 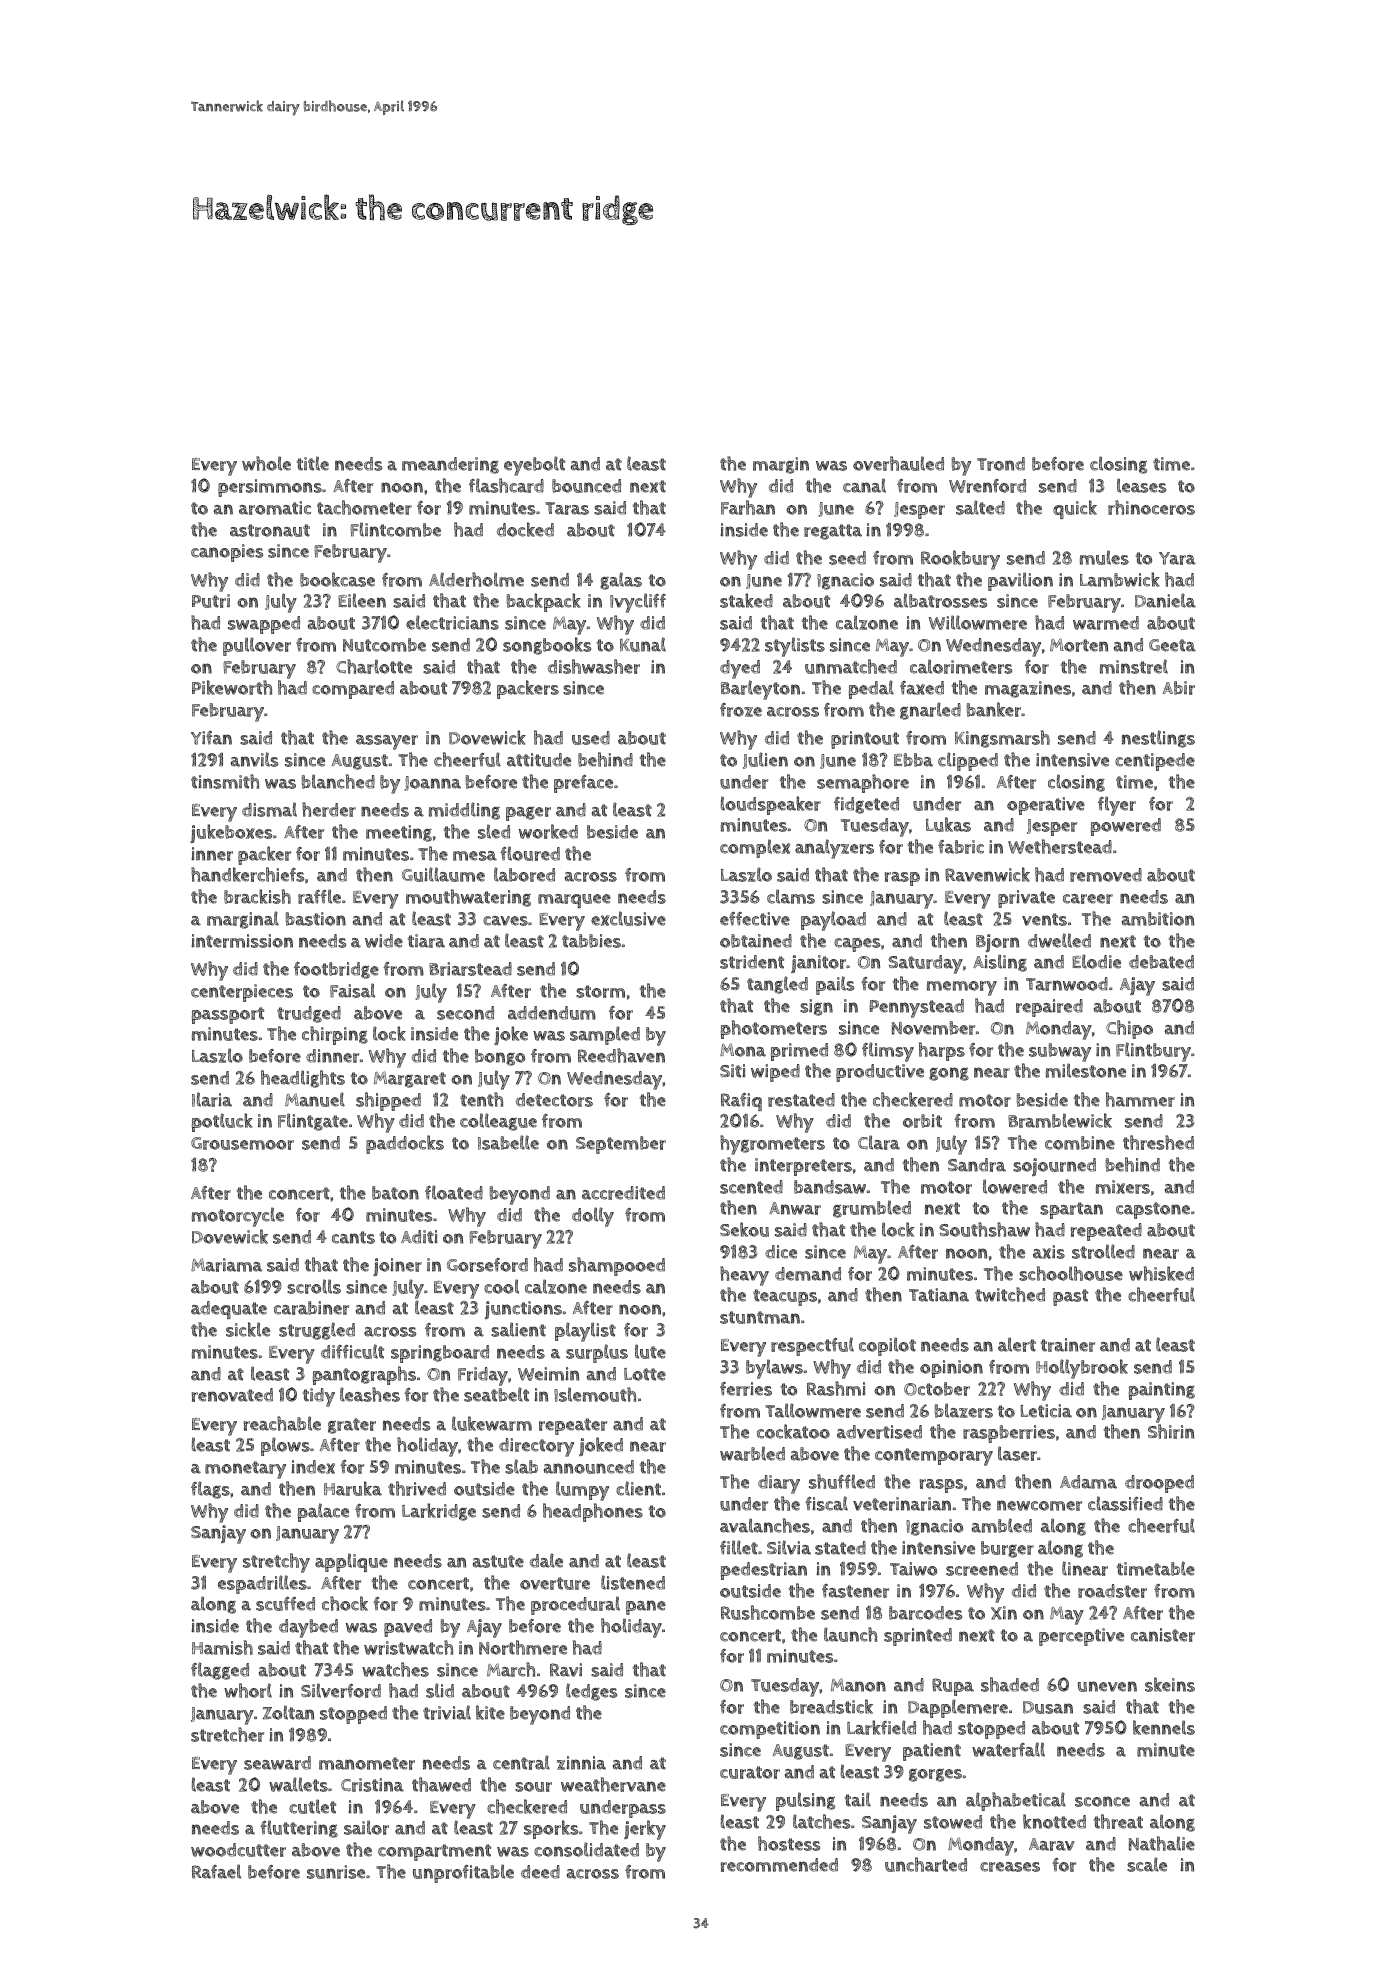 What do you see at coordinates (534, 466) in the screenshot?
I see `eyebolt` at bounding box center [534, 466].
